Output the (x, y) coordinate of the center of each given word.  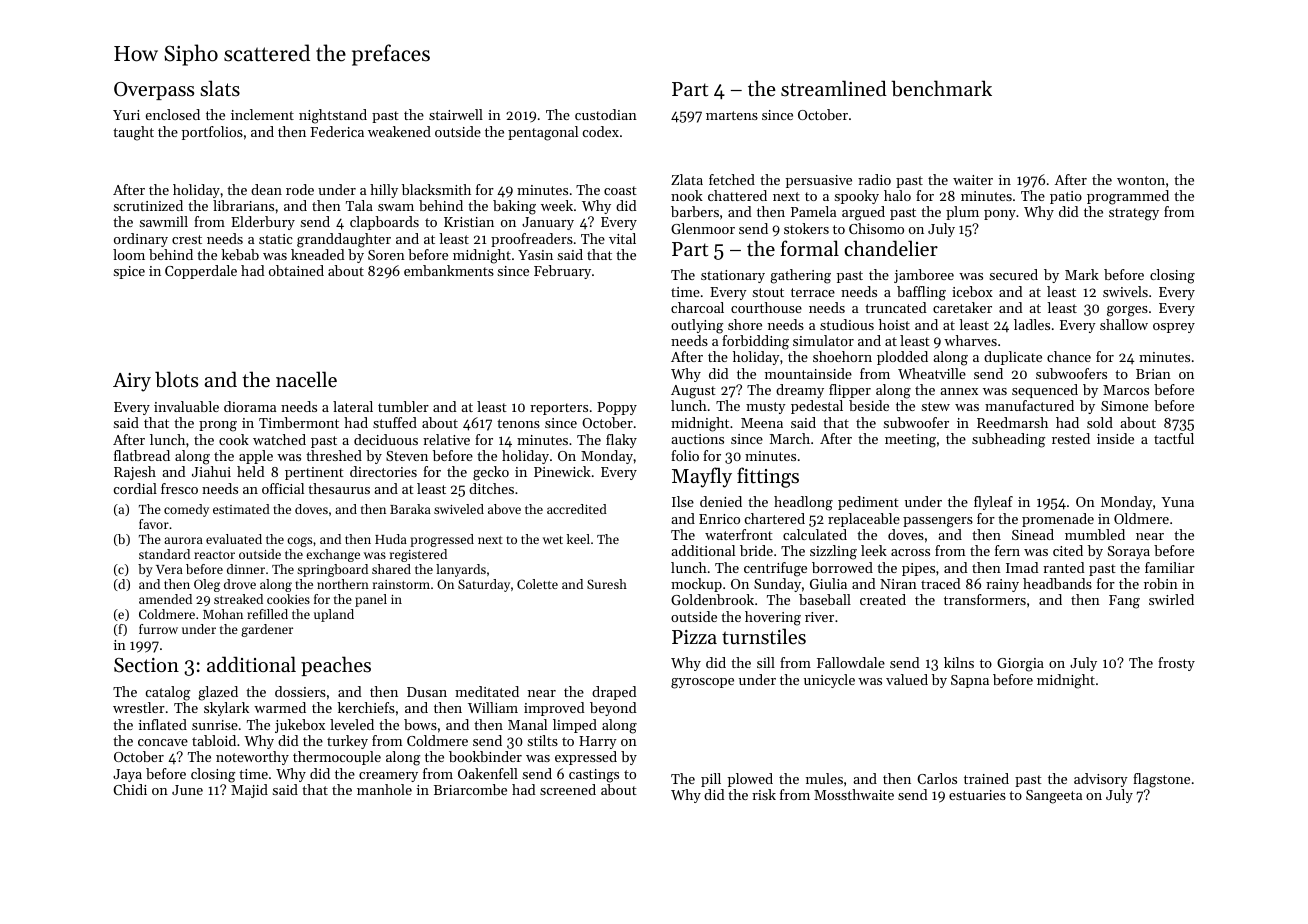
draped (614, 693)
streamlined (834, 88)
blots (176, 379)
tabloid (214, 740)
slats (220, 88)
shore (745, 324)
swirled (1171, 599)
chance (1069, 356)
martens (732, 115)
